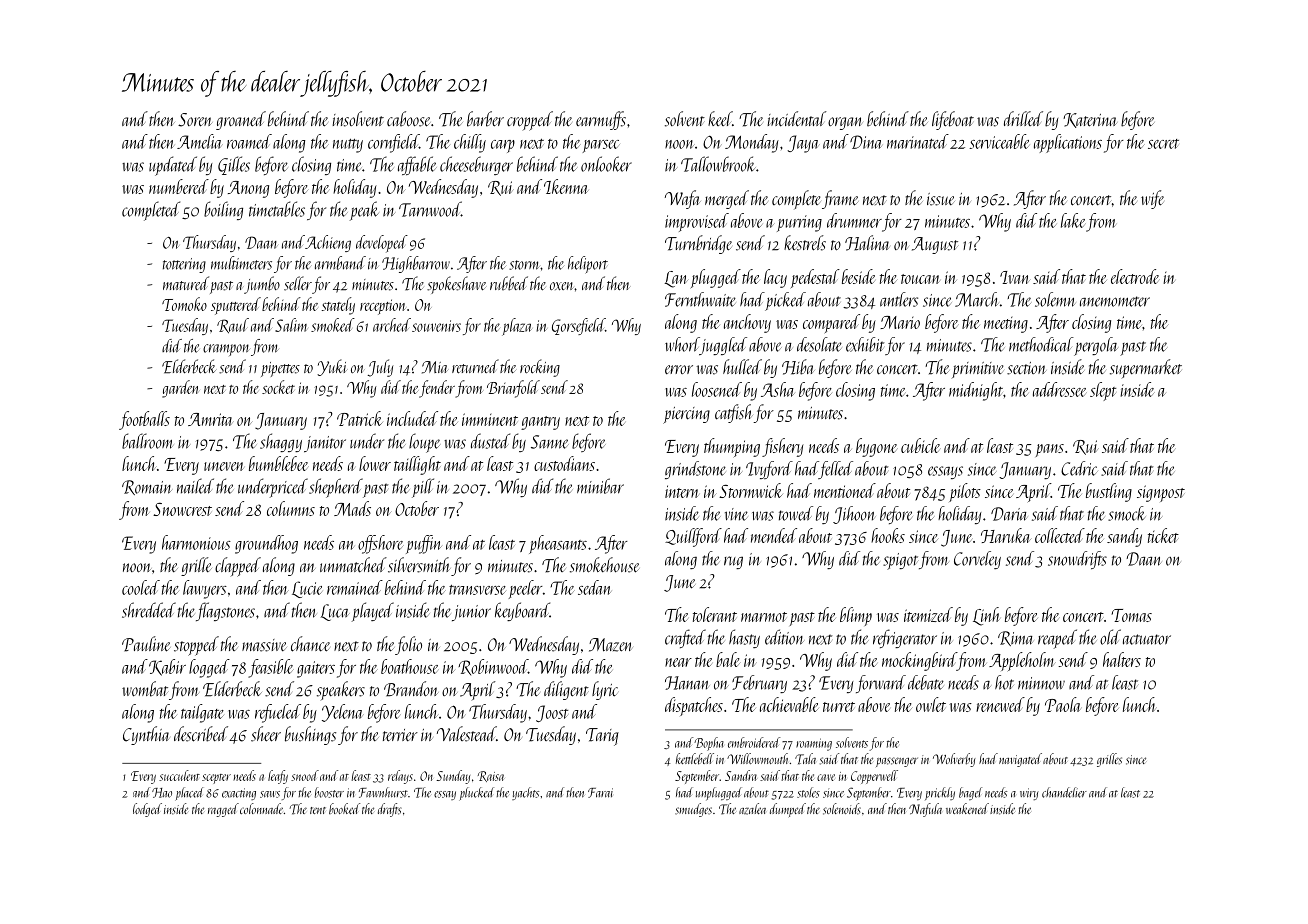  Describe the element at coordinates (503, 146) in the screenshot. I see `carp` at that location.
